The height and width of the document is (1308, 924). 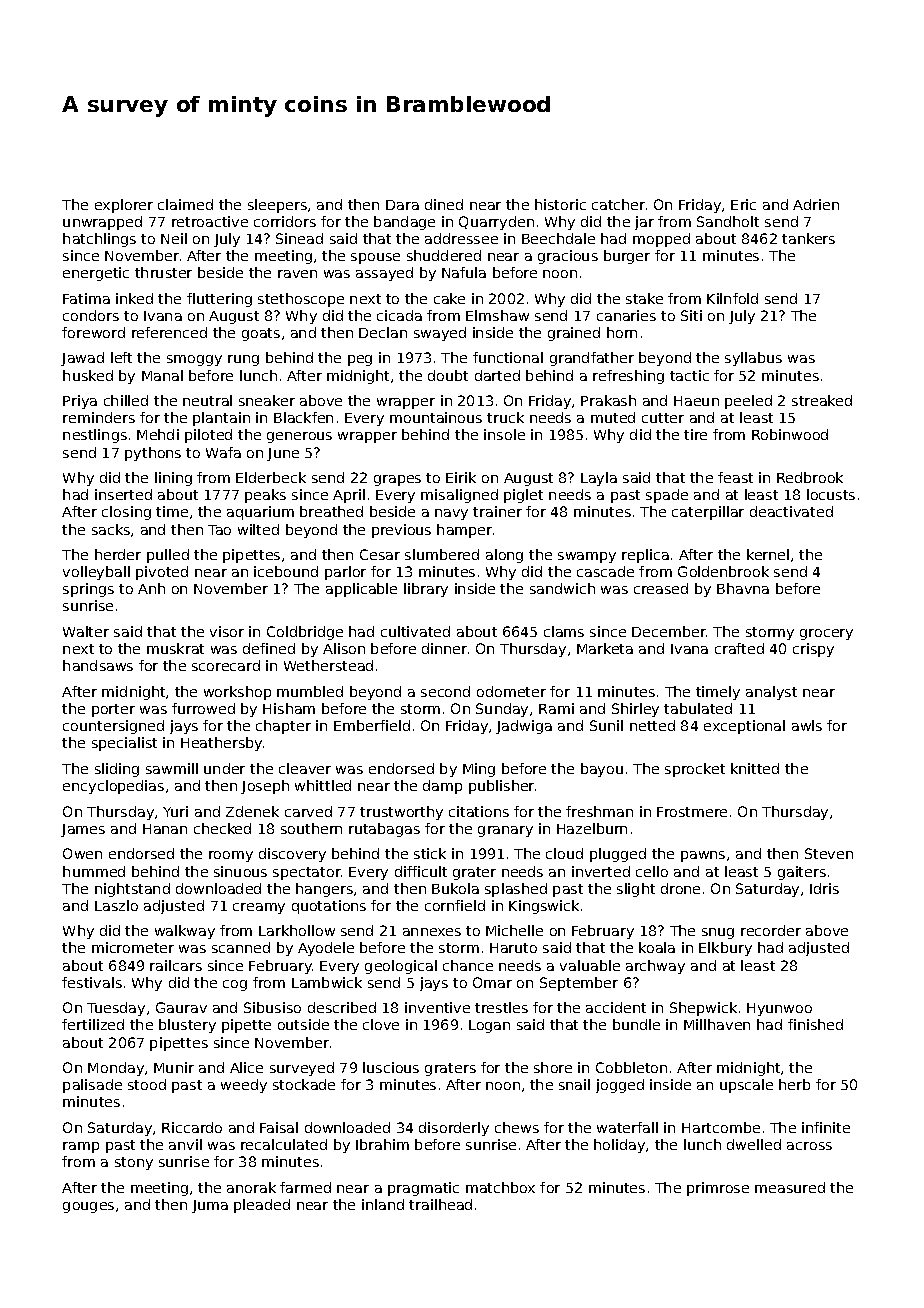 What do you see at coordinates (771, 930) in the document?
I see `recorder` at bounding box center [771, 930].
